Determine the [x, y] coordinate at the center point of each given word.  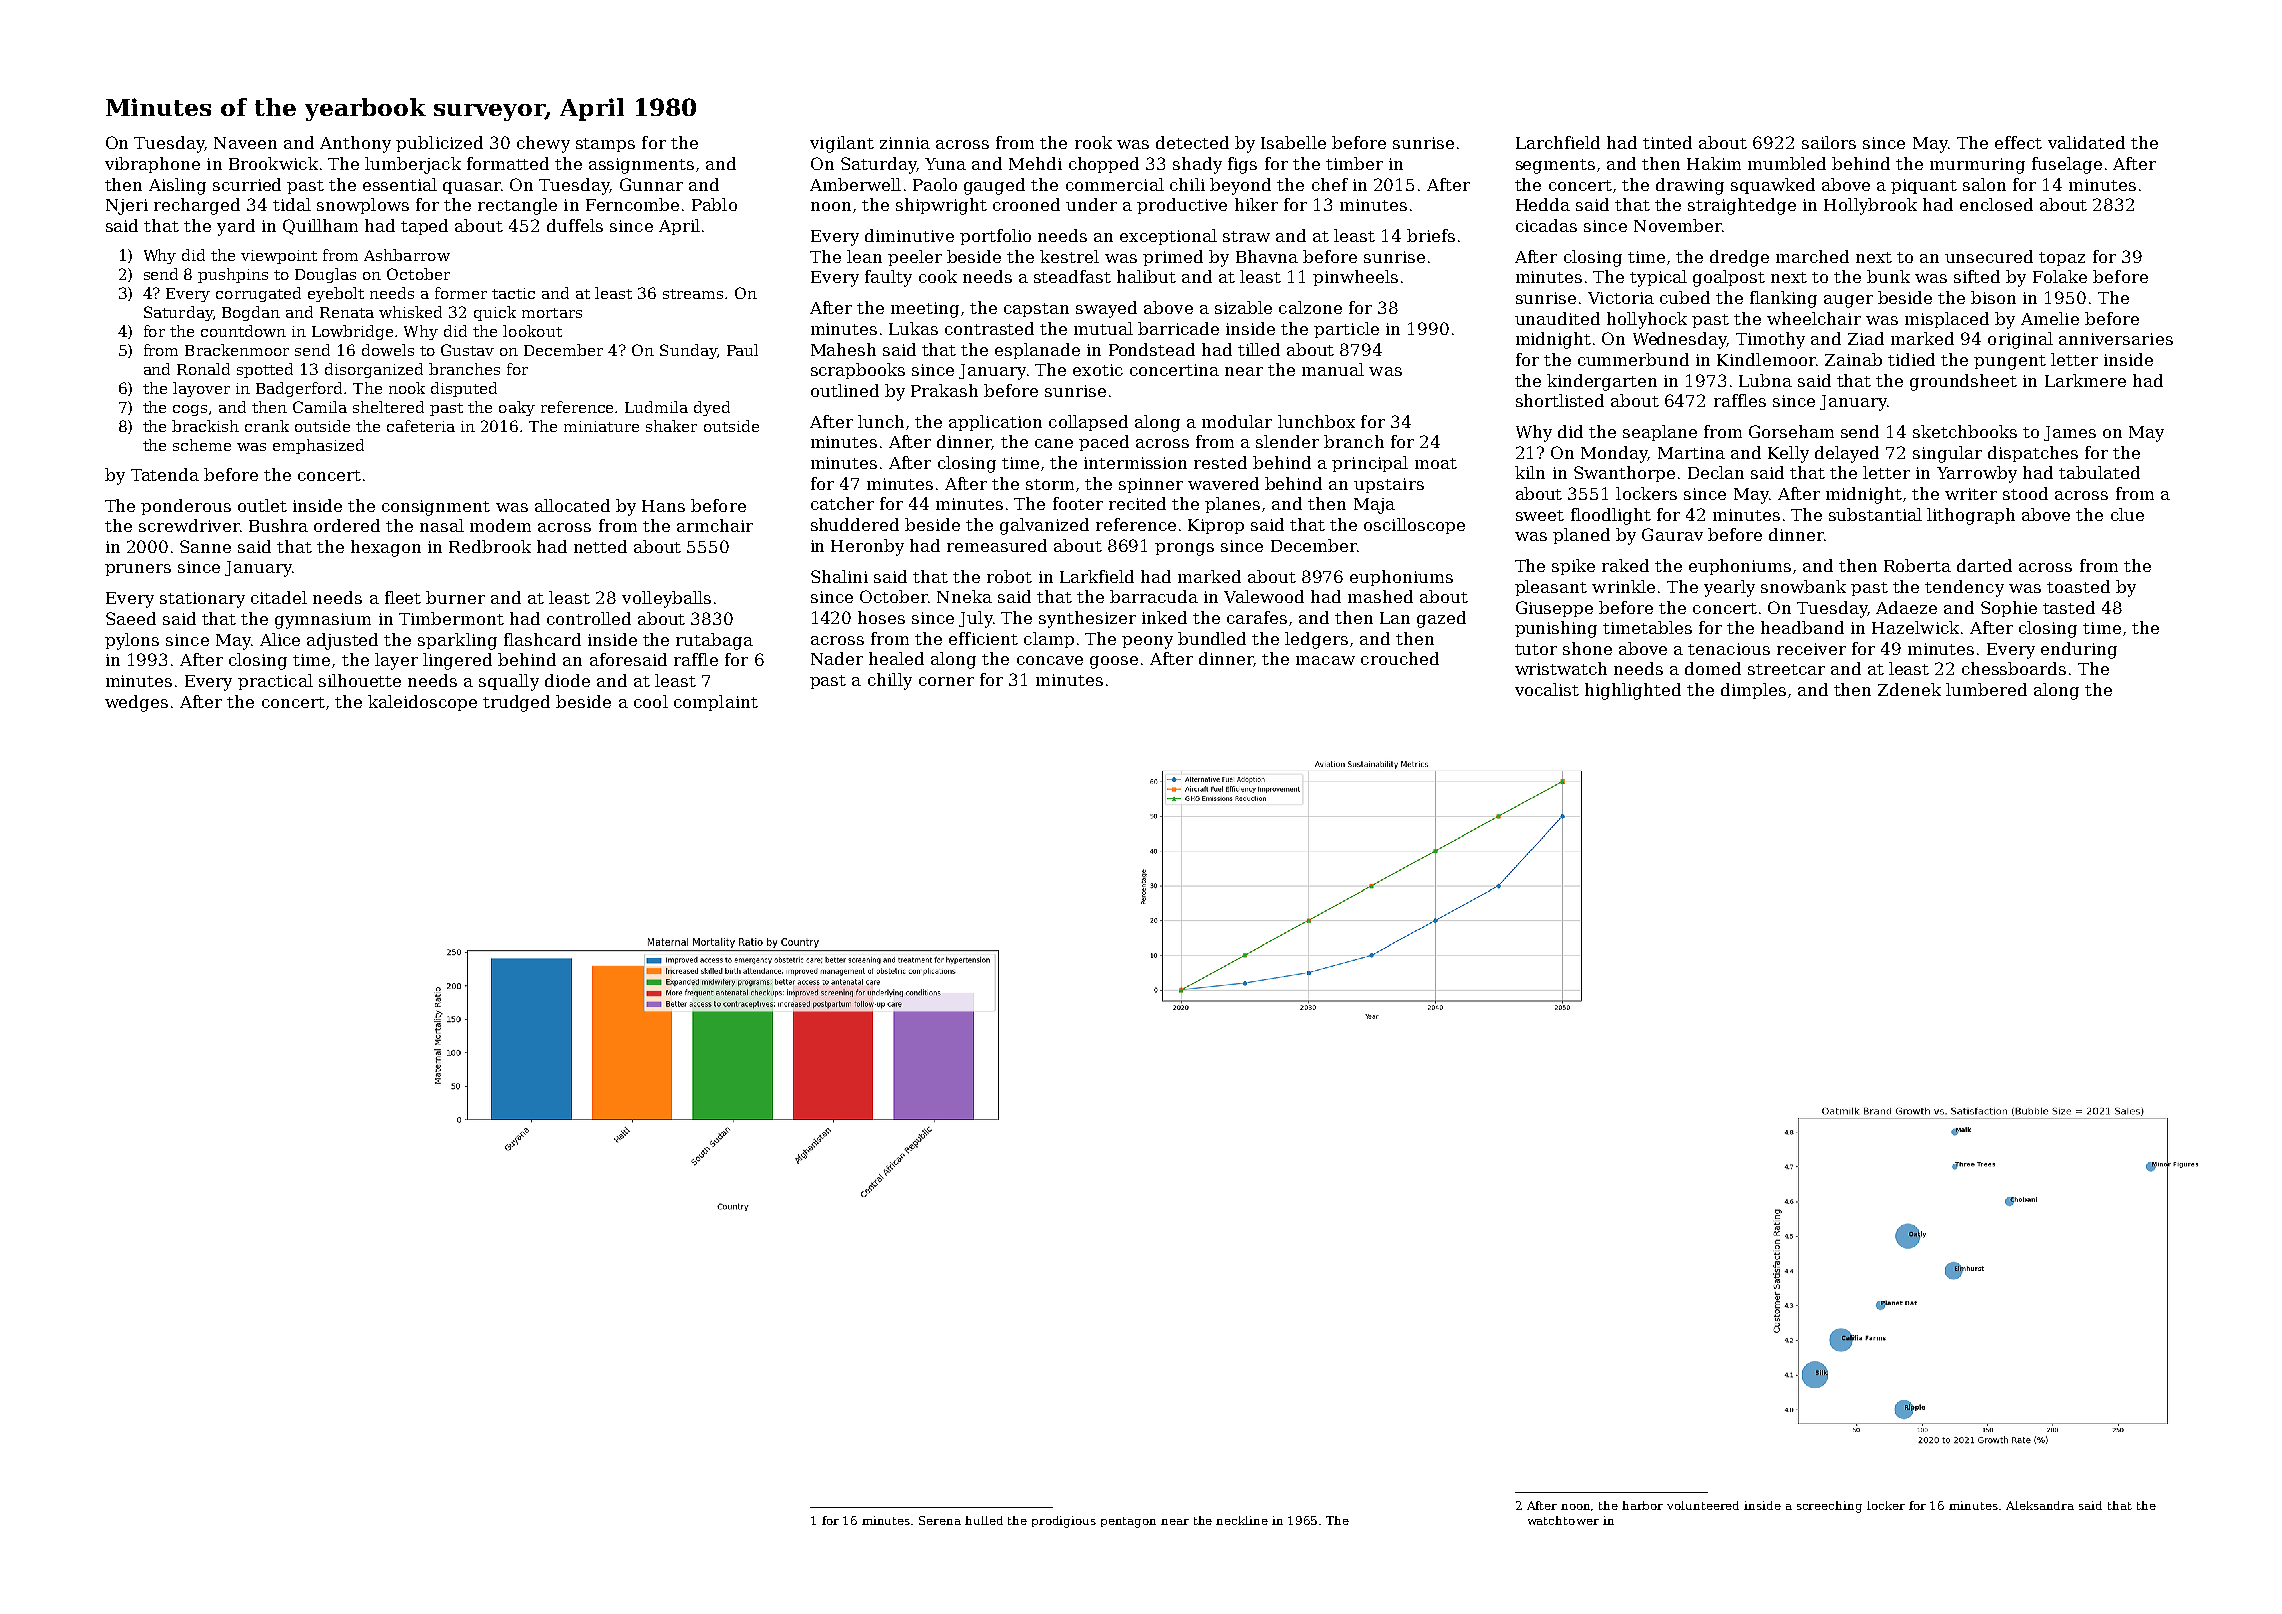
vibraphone [152, 165]
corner [946, 681]
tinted [1667, 142]
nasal [442, 525]
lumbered [1986, 689]
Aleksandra [2040, 1505]
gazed [1441, 619]
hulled [984, 1520]
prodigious [1064, 1522]
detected [1192, 142]
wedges [136, 703]
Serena [940, 1520]
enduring [2079, 650]
